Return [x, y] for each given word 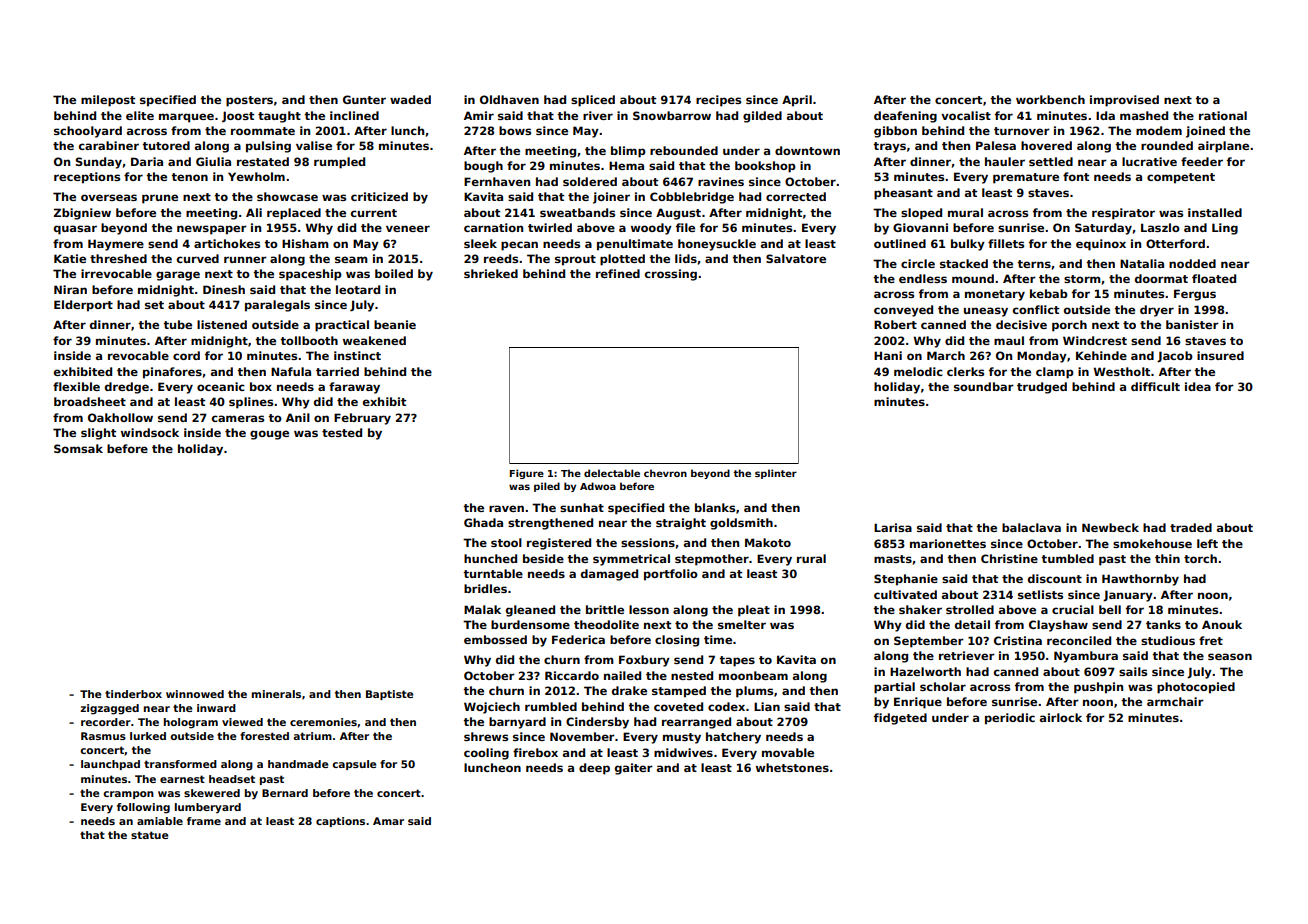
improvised [1124, 101]
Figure [527, 474]
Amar [388, 821]
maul [1009, 340]
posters [249, 101]
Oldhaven [509, 99]
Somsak [78, 448]
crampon [128, 795]
